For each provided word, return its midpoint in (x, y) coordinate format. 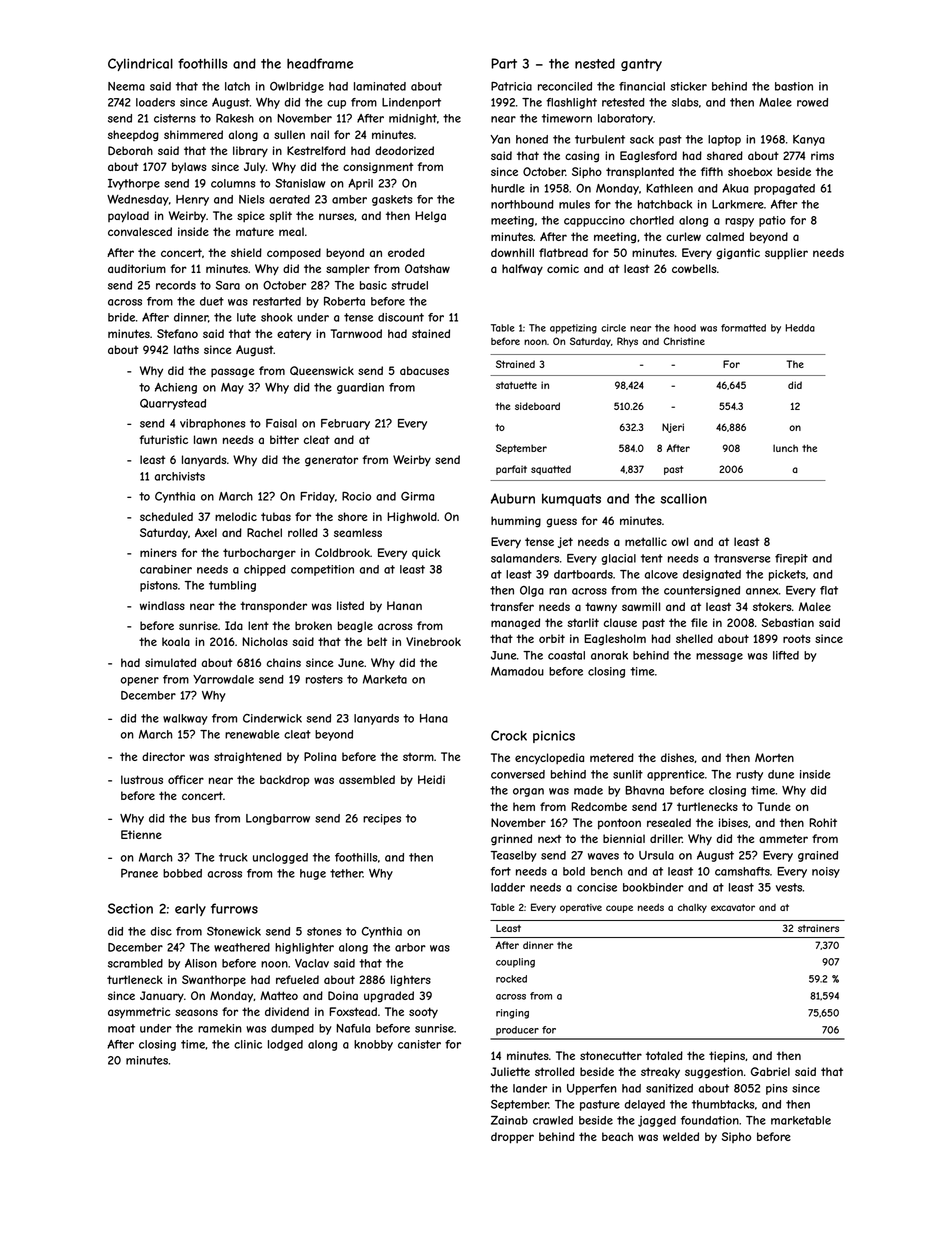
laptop (724, 140)
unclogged (280, 858)
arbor (410, 947)
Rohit (823, 822)
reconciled (565, 86)
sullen (289, 134)
